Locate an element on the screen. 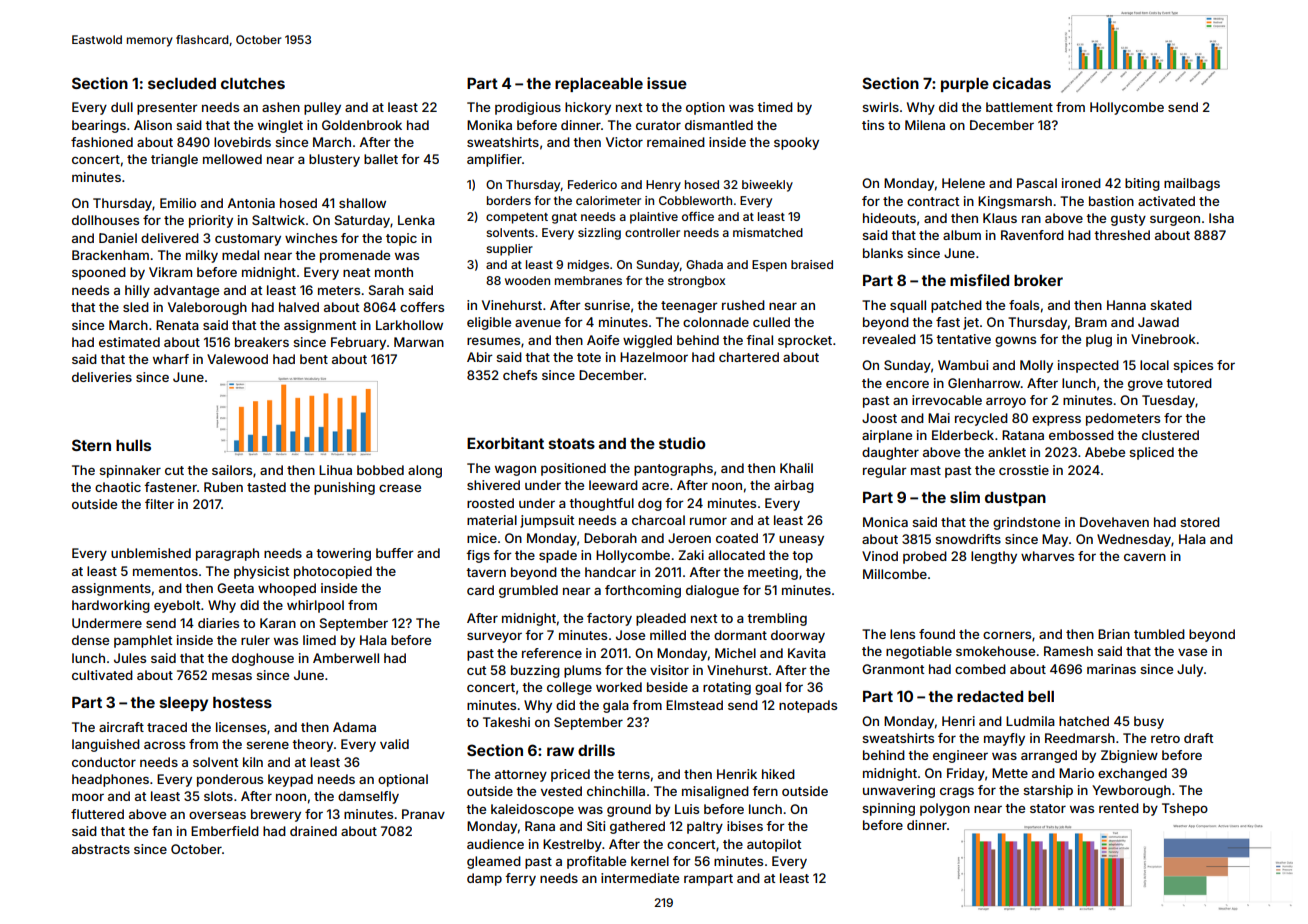  final is located at coordinates (759, 340).
